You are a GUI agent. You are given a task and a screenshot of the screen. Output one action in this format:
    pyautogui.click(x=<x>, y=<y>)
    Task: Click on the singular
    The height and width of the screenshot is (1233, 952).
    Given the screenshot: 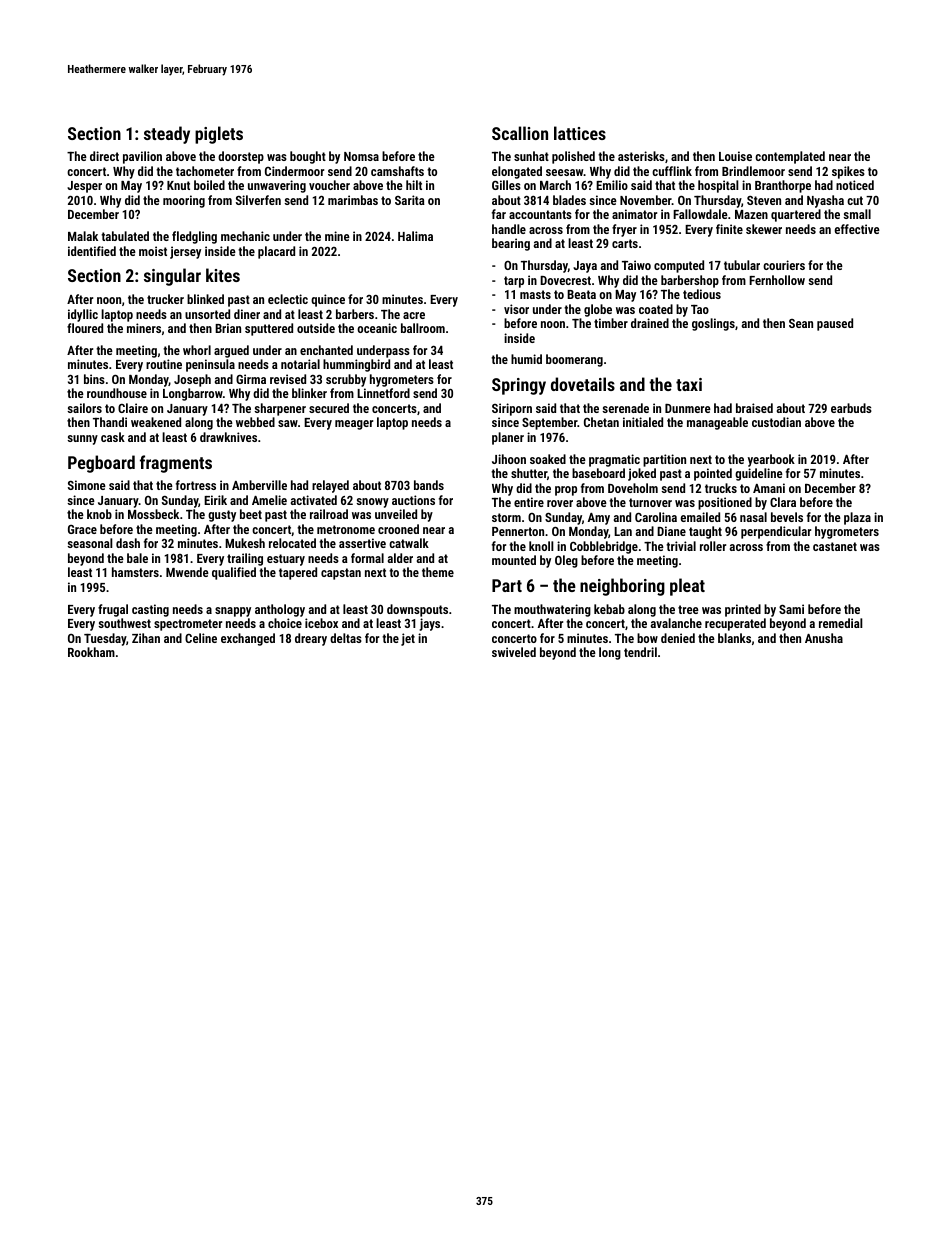 What is the action you would take?
    pyautogui.click(x=172, y=277)
